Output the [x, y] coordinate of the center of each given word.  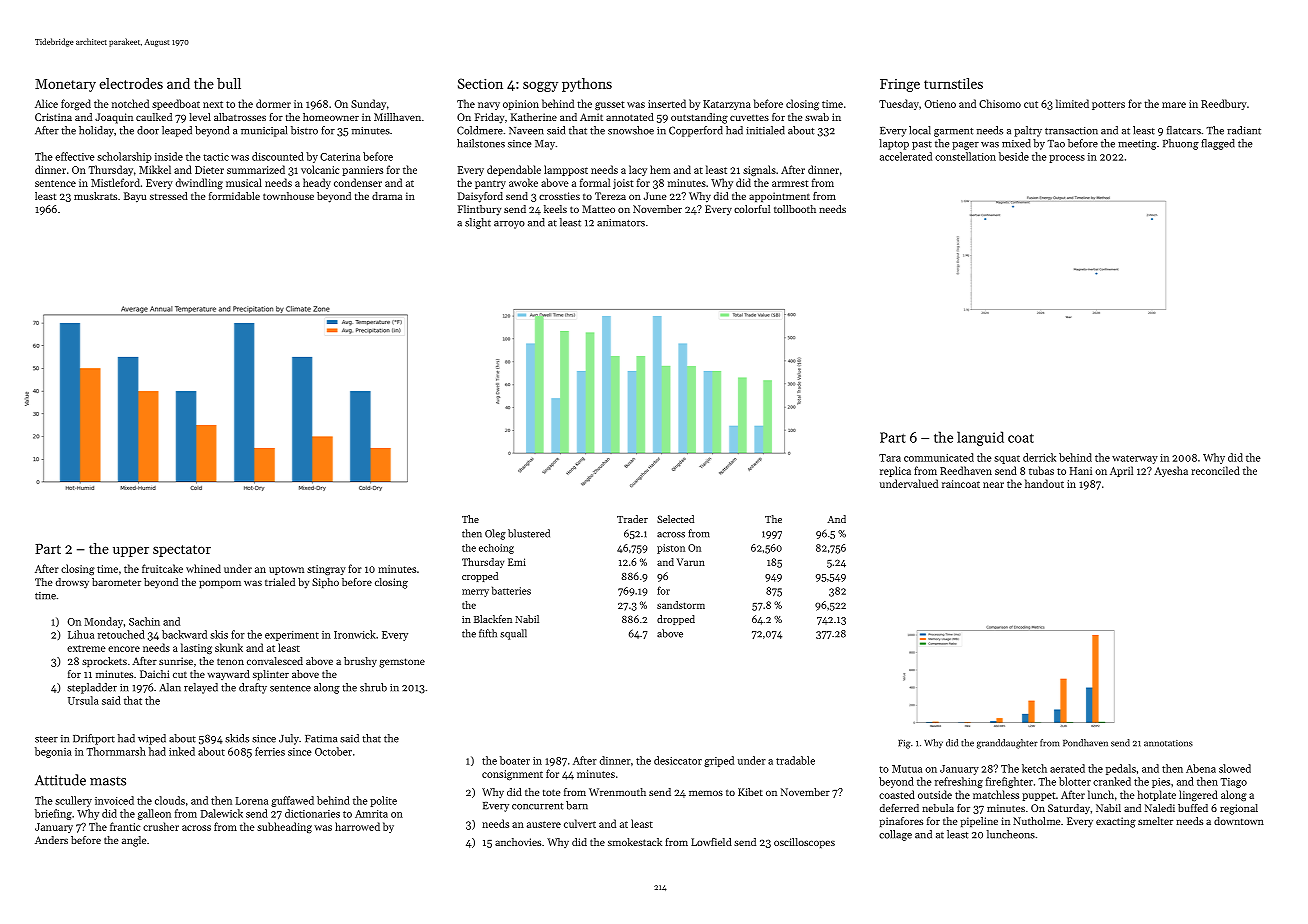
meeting [1137, 145]
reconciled [1215, 470]
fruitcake [162, 568]
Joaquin [114, 118]
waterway [1135, 459]
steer [46, 739]
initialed [765, 130]
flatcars [1184, 130]
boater [515, 760]
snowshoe [631, 130]
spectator [182, 551]
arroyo [509, 225]
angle [134, 841]
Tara [890, 458]
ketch [1034, 768]
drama [387, 196]
